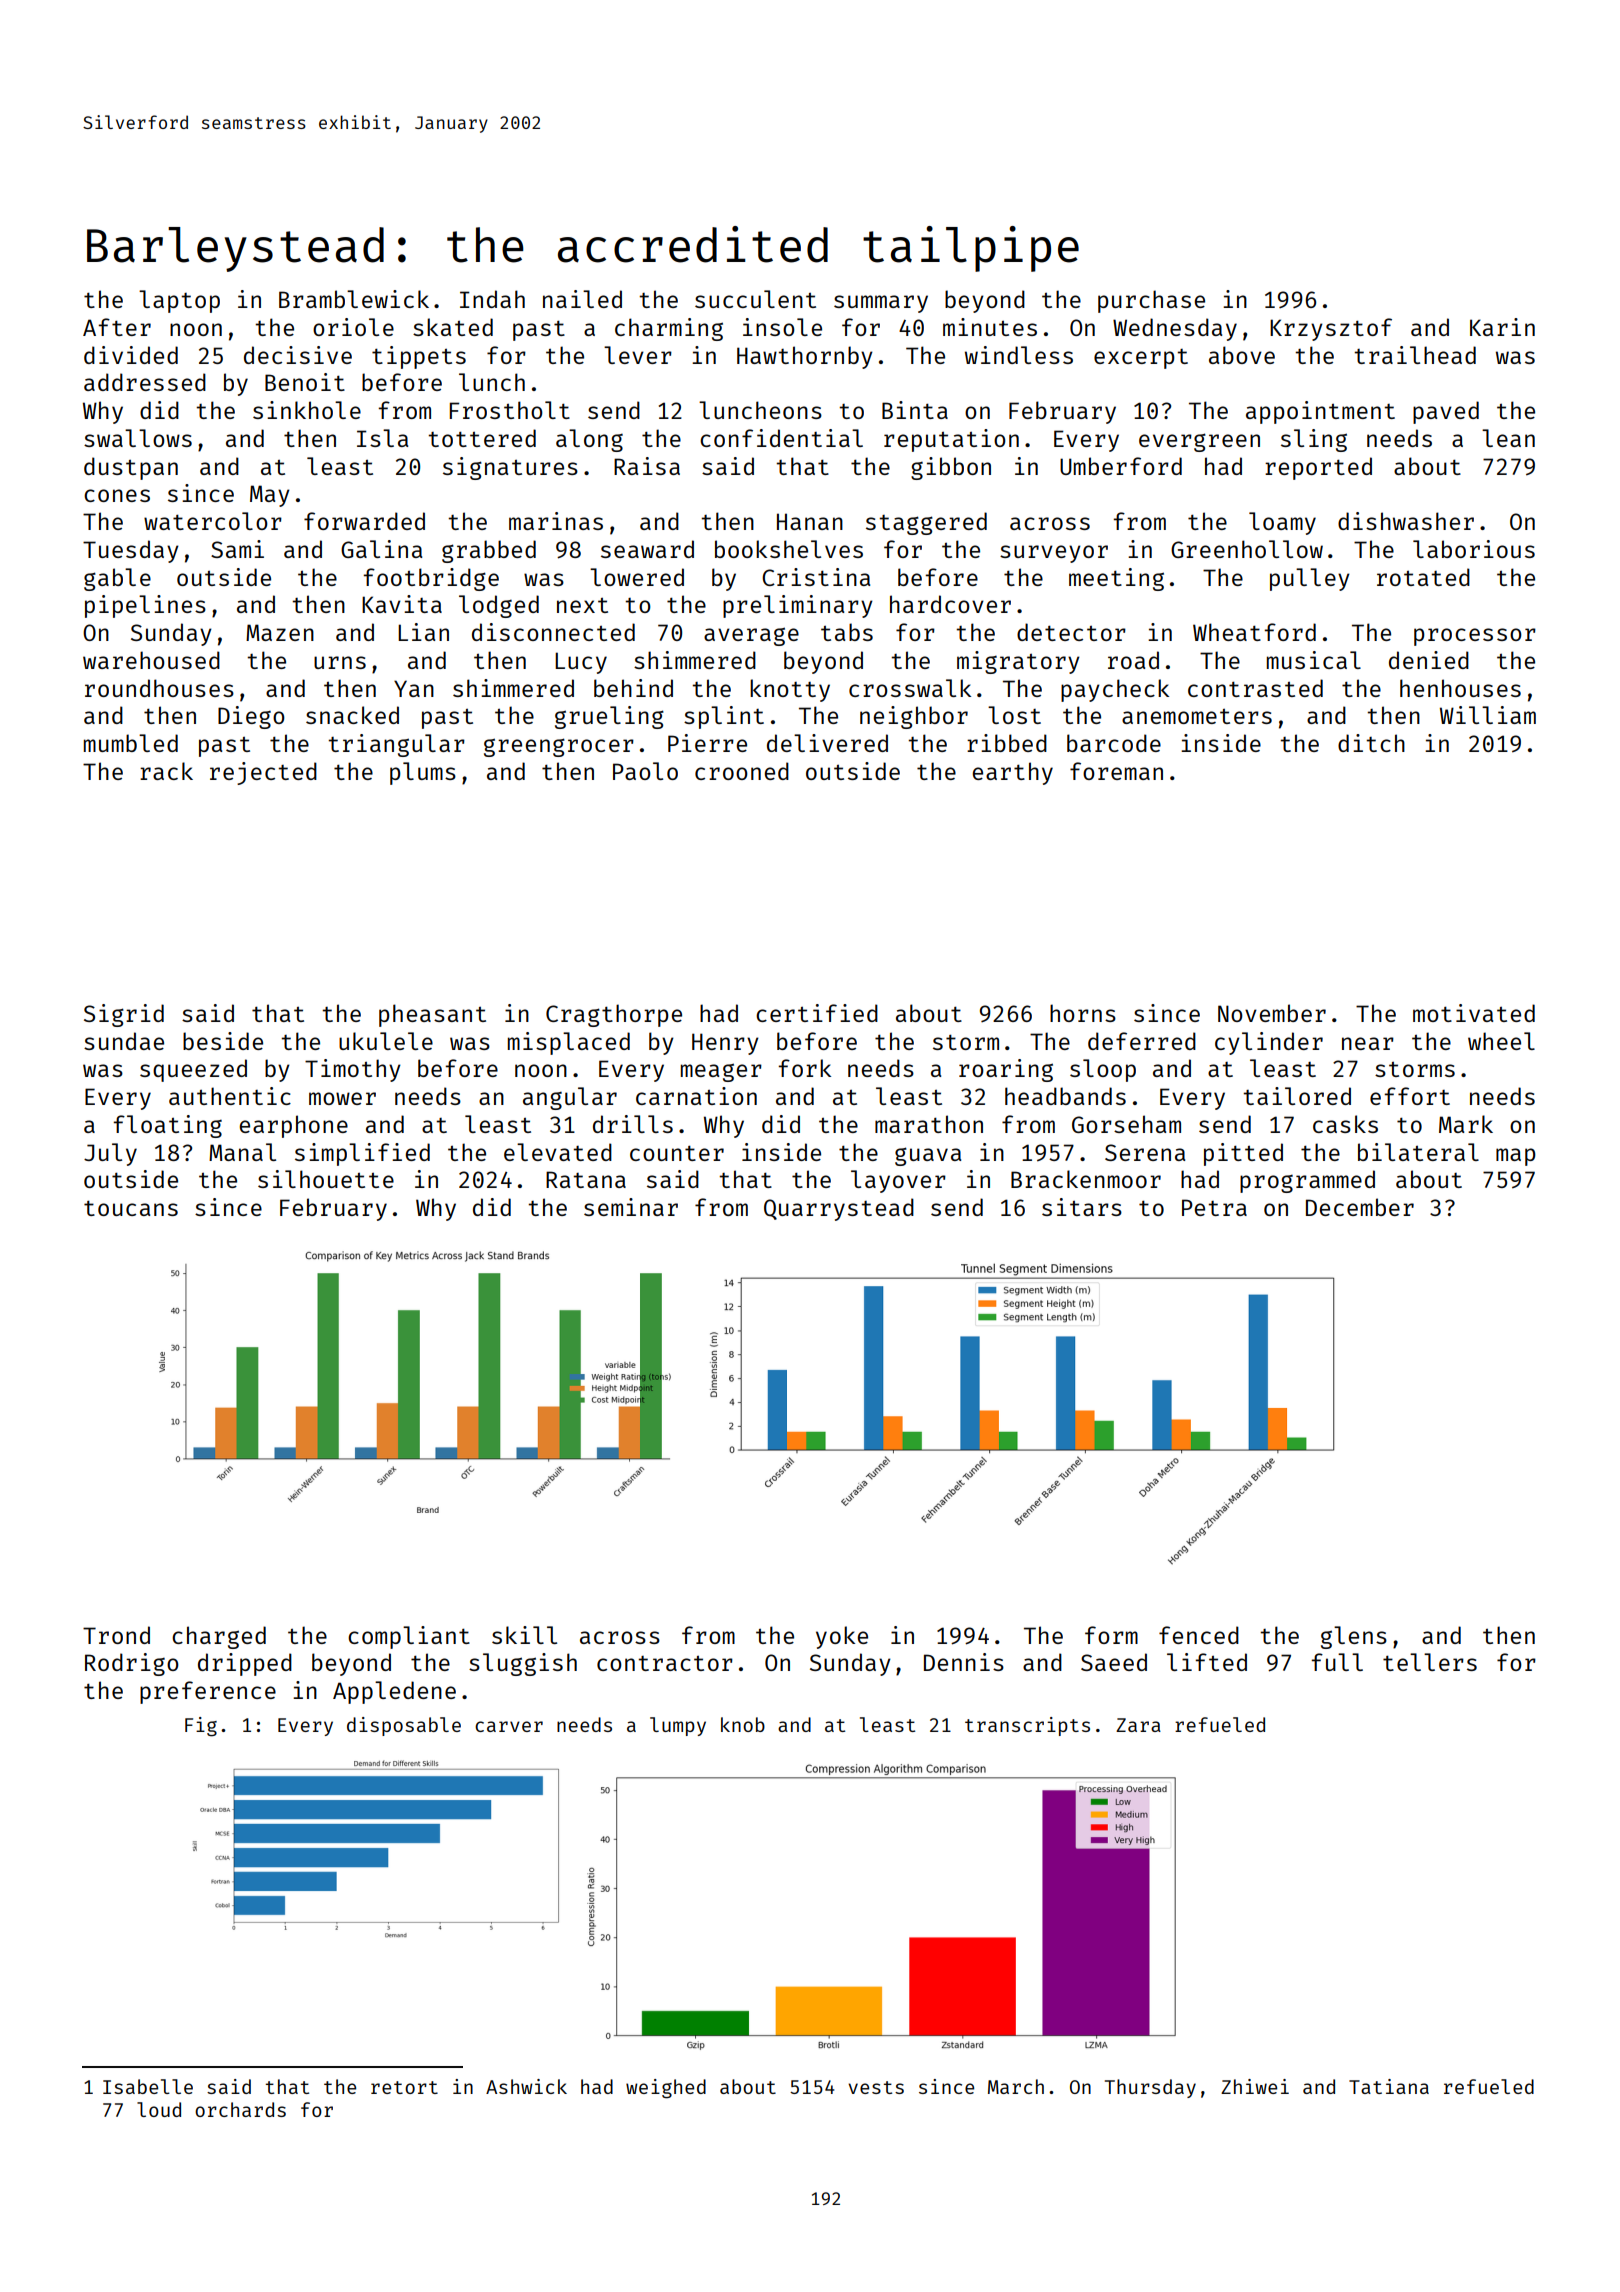 This document has height=2292, width=1620. Describe the element at coordinates (804, 1068) in the document. I see `fork` at that location.
